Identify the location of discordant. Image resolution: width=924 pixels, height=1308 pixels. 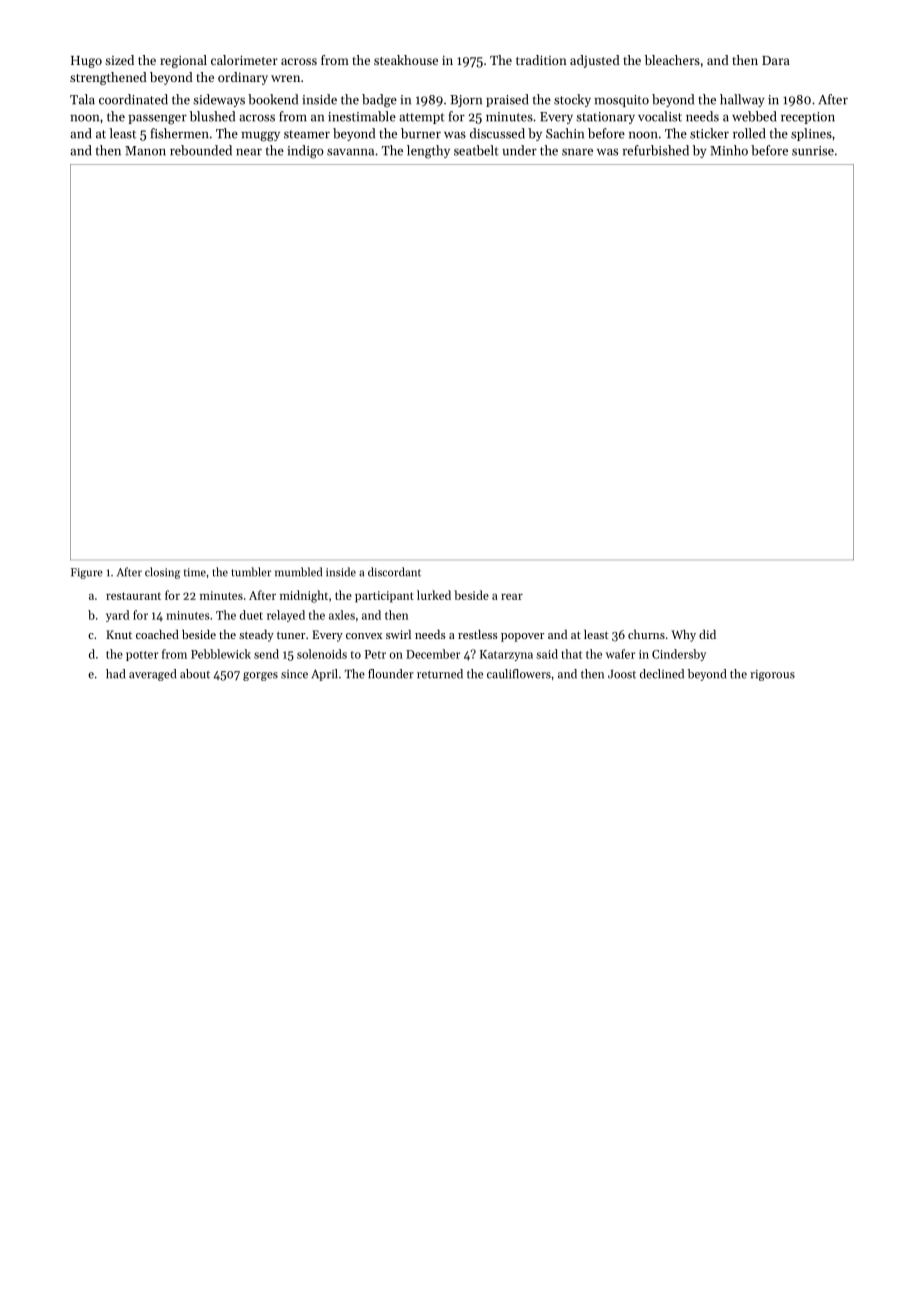
(394, 572).
